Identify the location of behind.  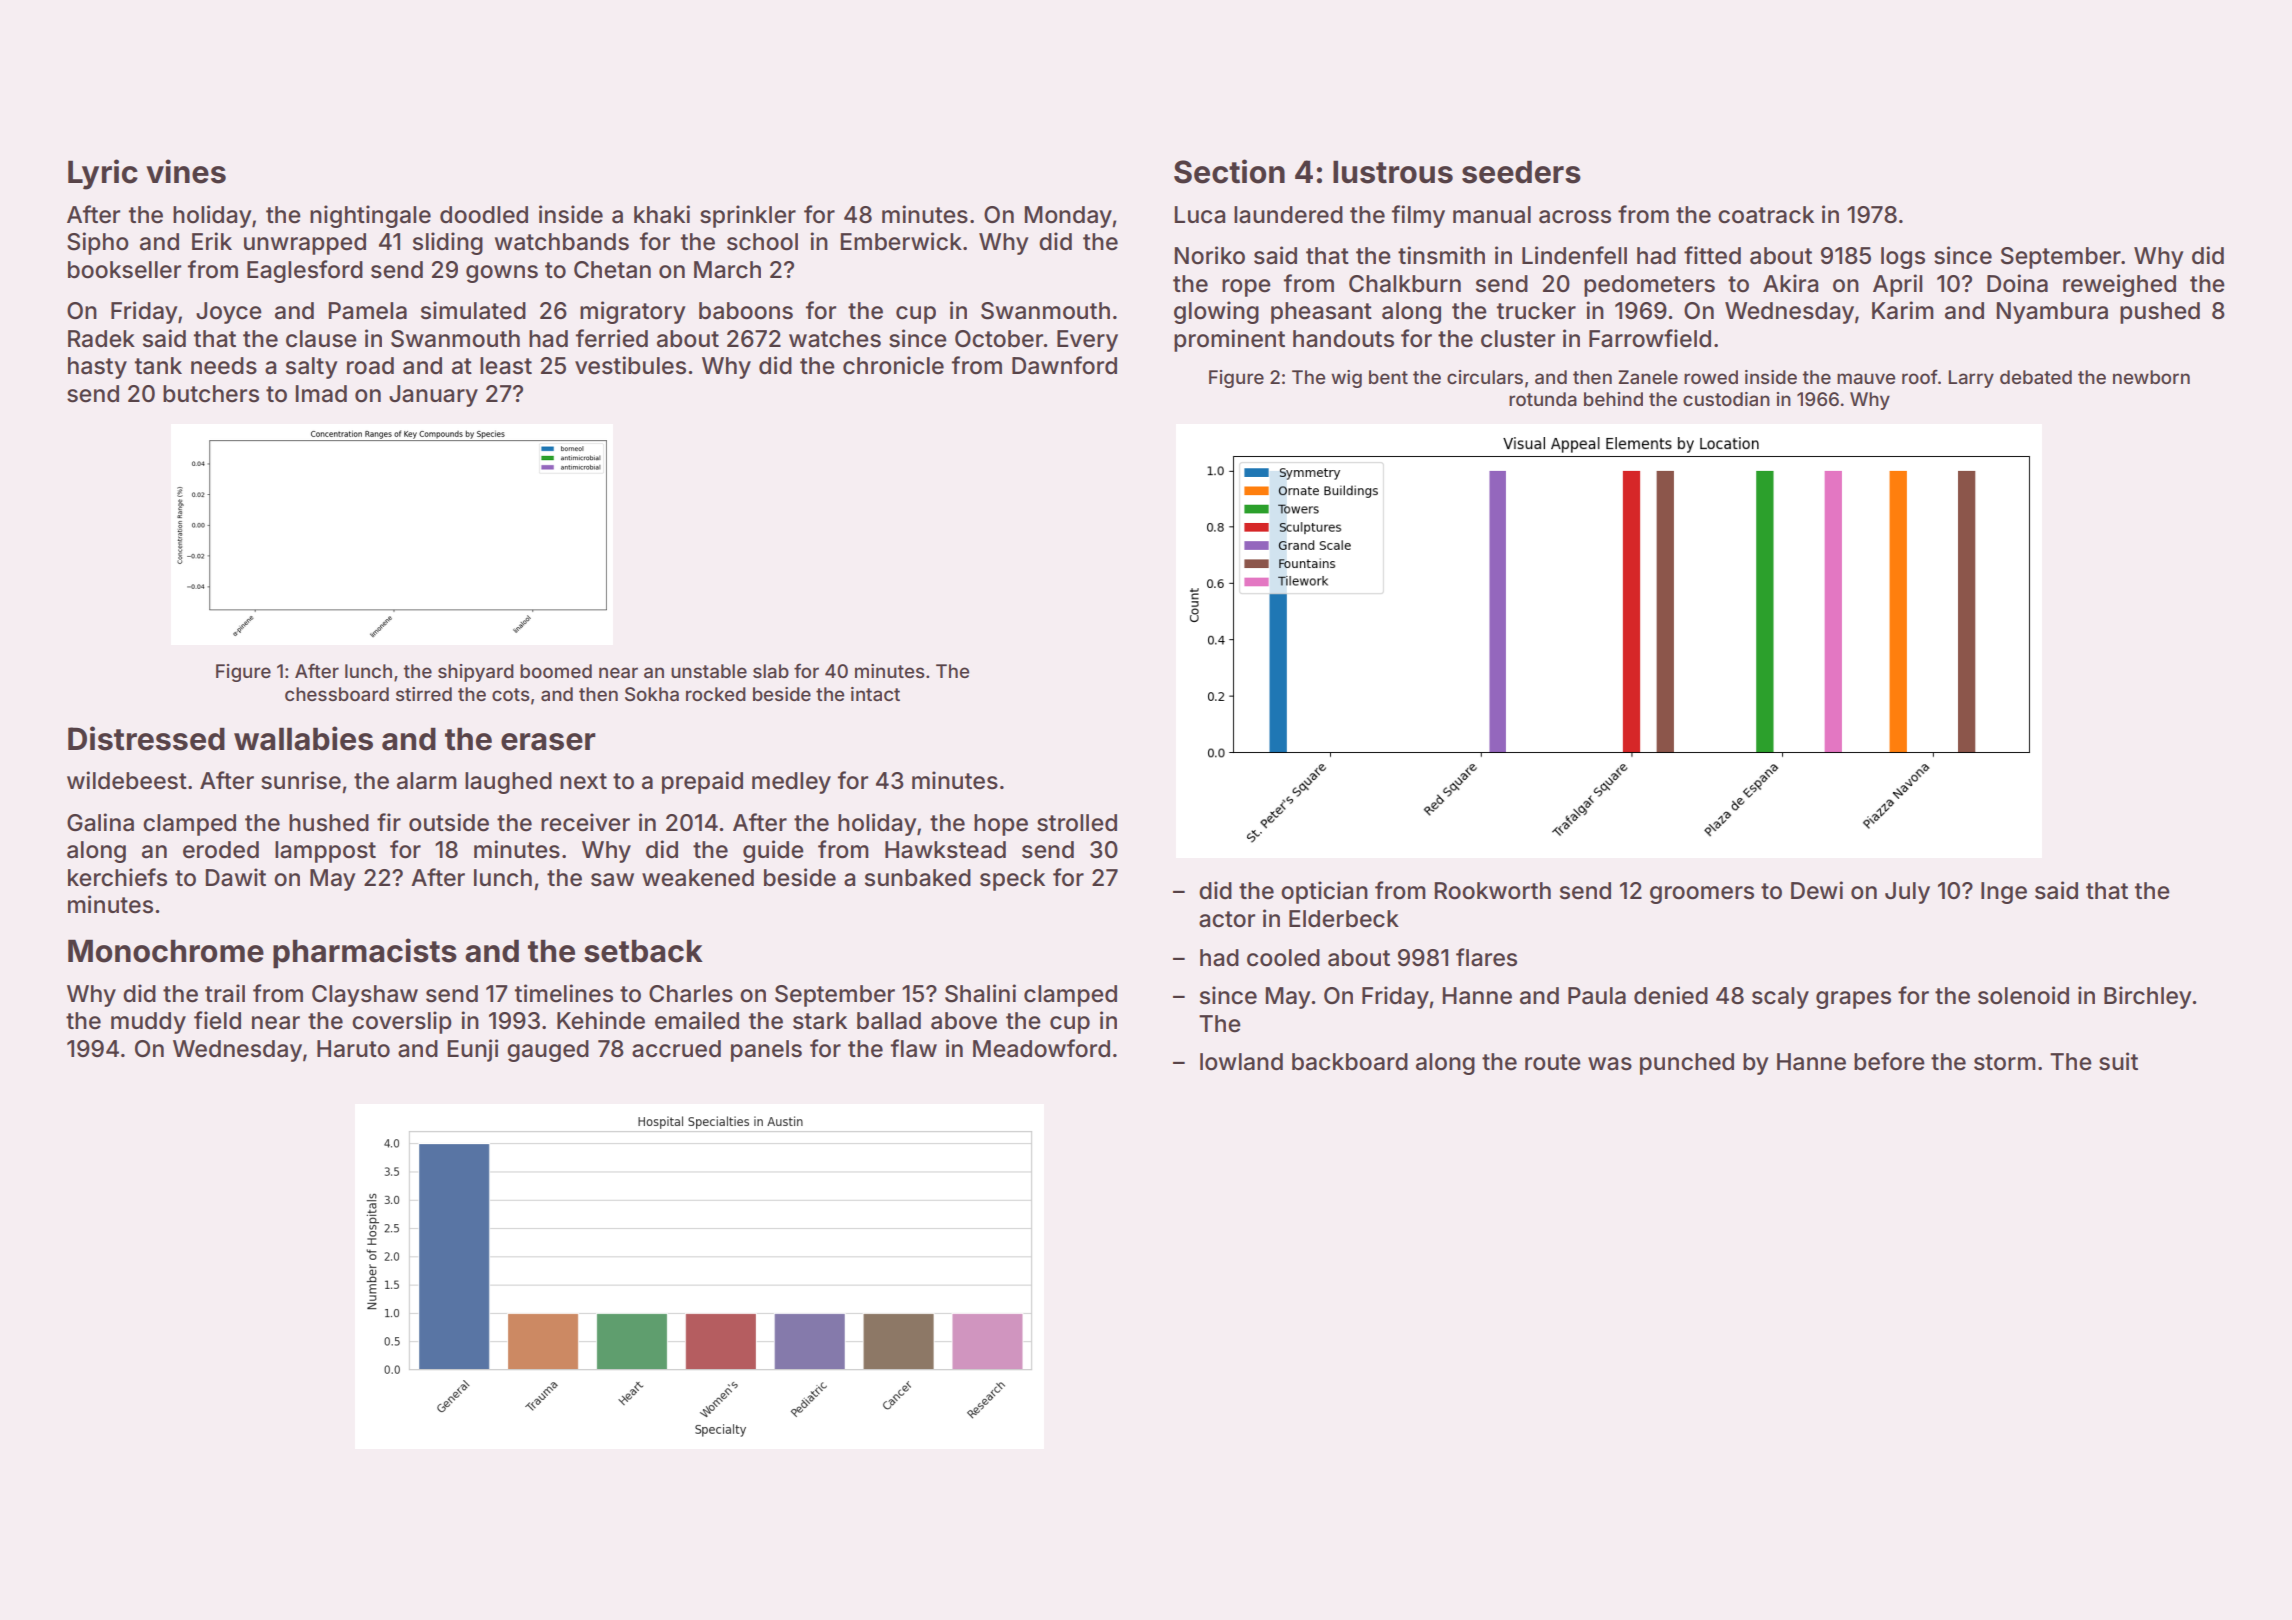
(1613, 399).
